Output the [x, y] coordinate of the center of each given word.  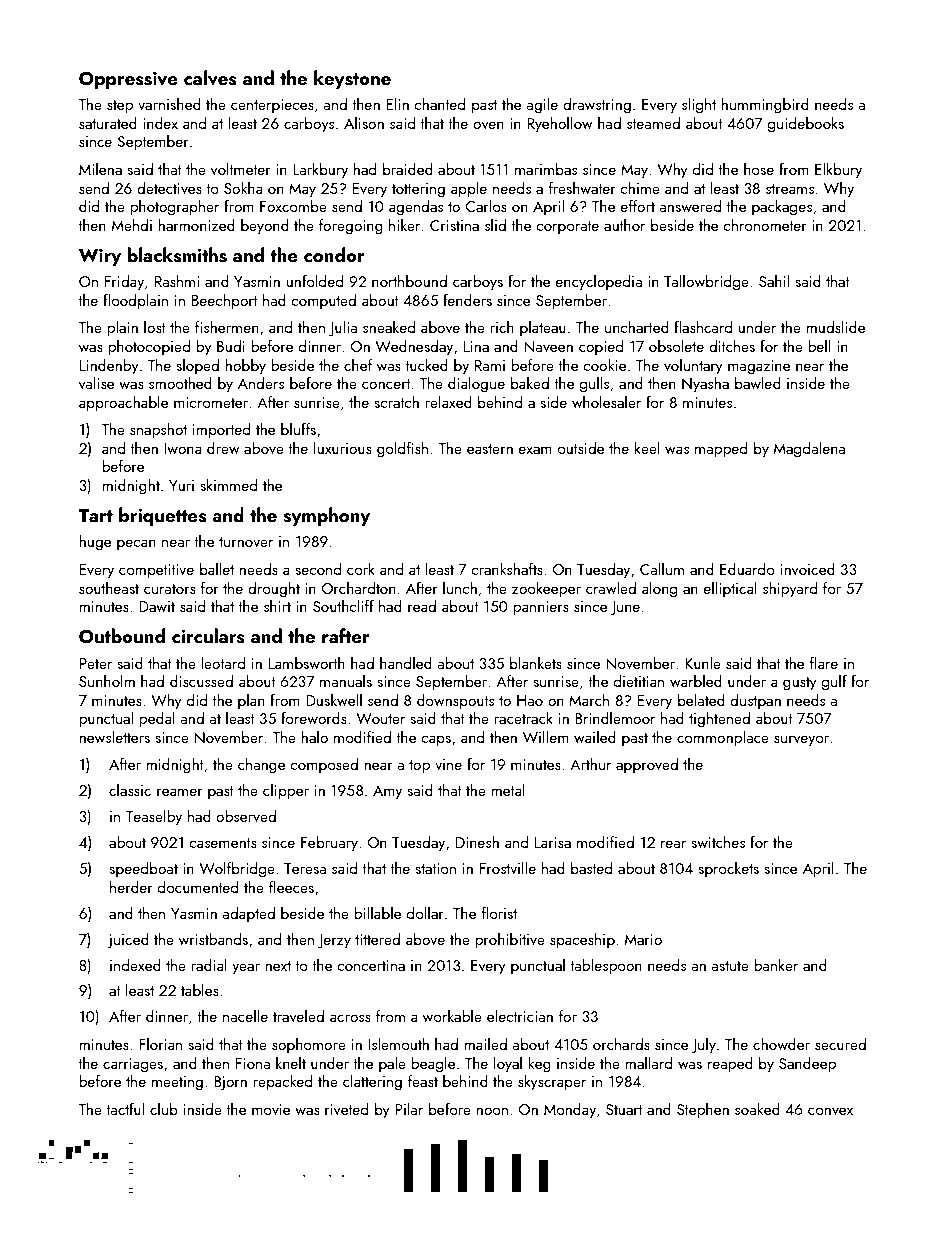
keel [647, 448]
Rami [490, 365]
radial [209, 965]
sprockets [728, 869]
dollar [425, 913]
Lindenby [109, 367]
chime [640, 188]
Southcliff [343, 606]
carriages [133, 1065]
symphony [326, 516]
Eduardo [747, 569]
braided [408, 169]
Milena [100, 169]
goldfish [402, 450]
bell [819, 346]
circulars [208, 636]
